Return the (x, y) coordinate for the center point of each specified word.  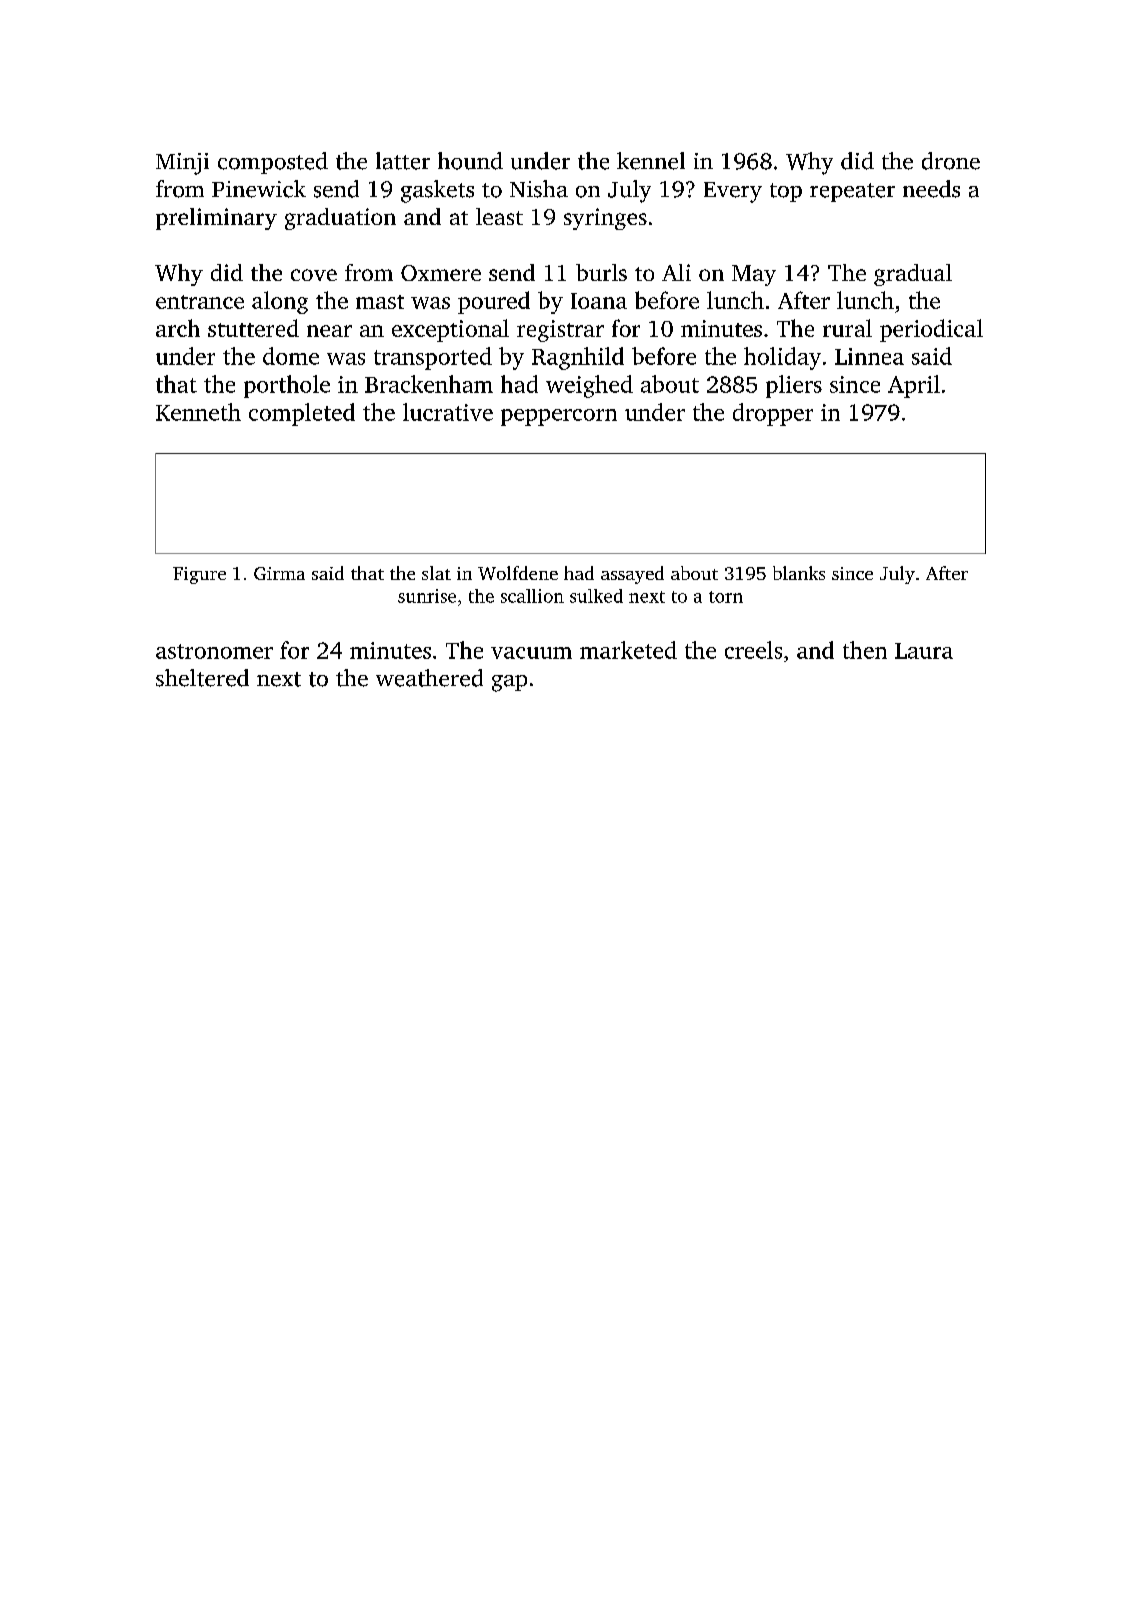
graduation (340, 219)
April (914, 386)
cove (314, 275)
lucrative (448, 412)
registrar (560, 331)
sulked (596, 596)
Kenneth (198, 412)
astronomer (214, 651)
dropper (773, 414)
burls (601, 272)
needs (931, 189)
